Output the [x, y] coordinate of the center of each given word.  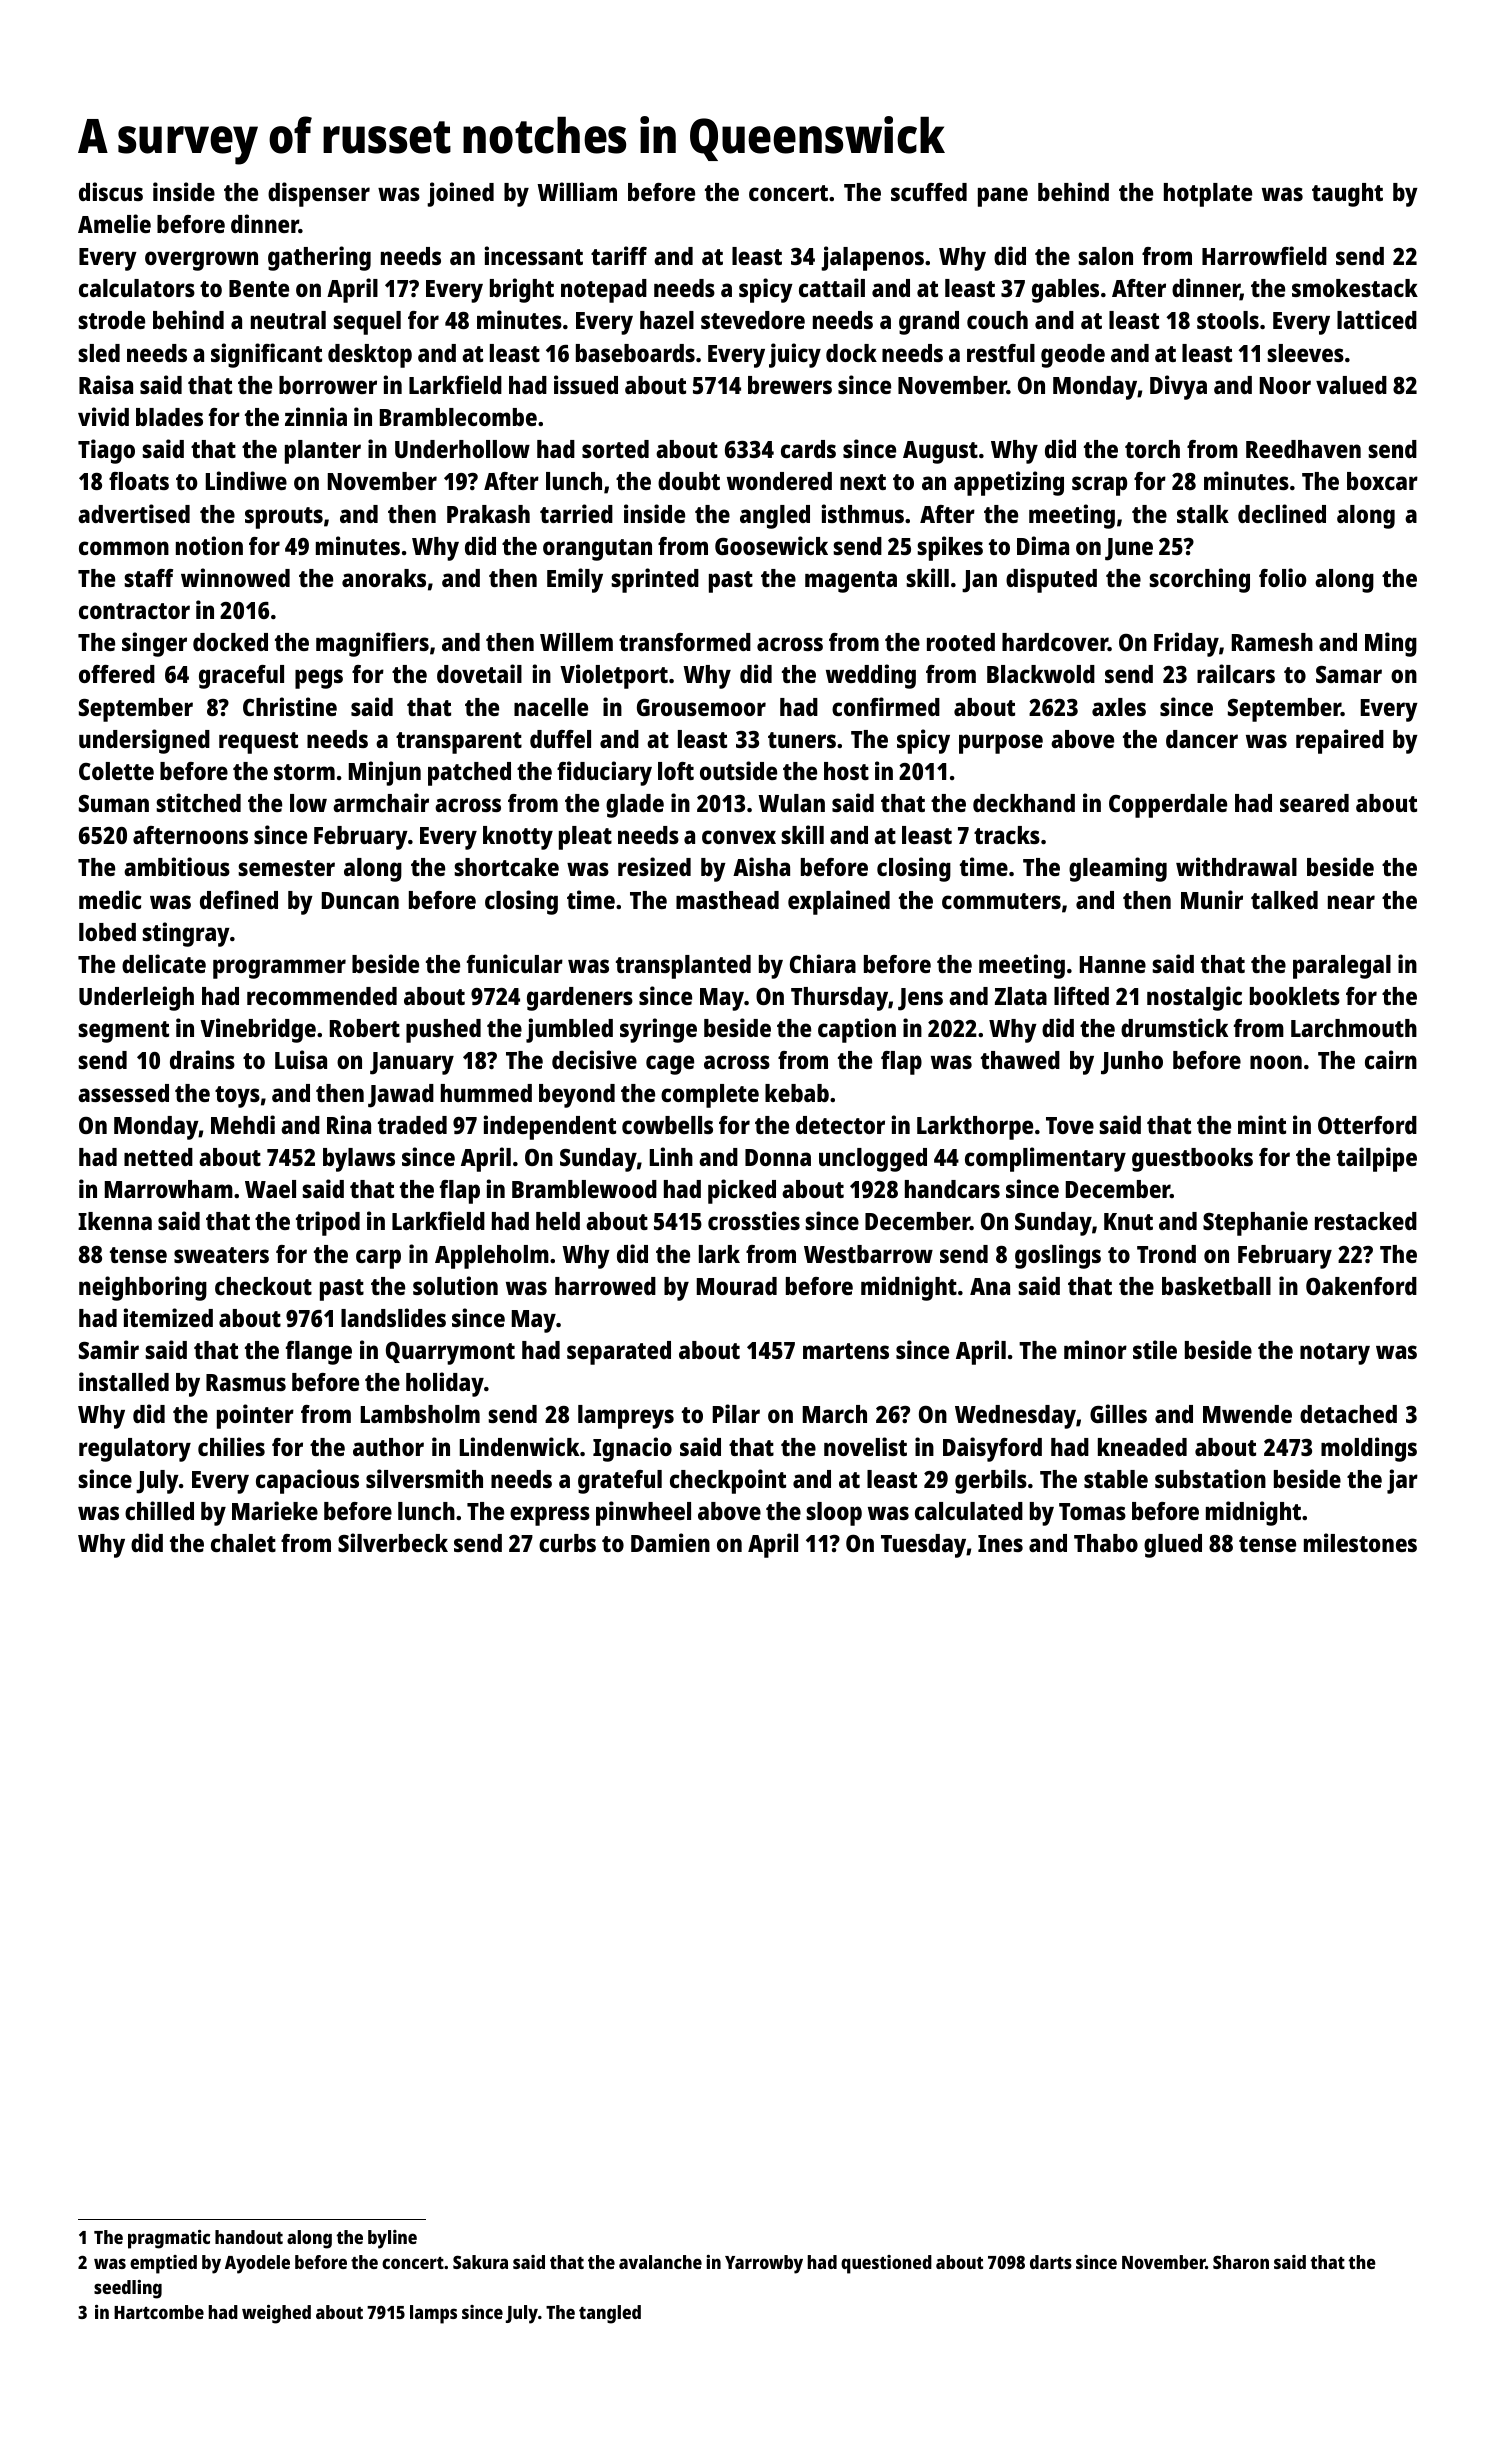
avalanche [660, 2262]
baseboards [635, 353]
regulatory [135, 1450]
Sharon [1241, 2262]
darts [1051, 2262]
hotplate [1208, 195]
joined [460, 194]
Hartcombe [159, 2312]
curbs [567, 1543]
